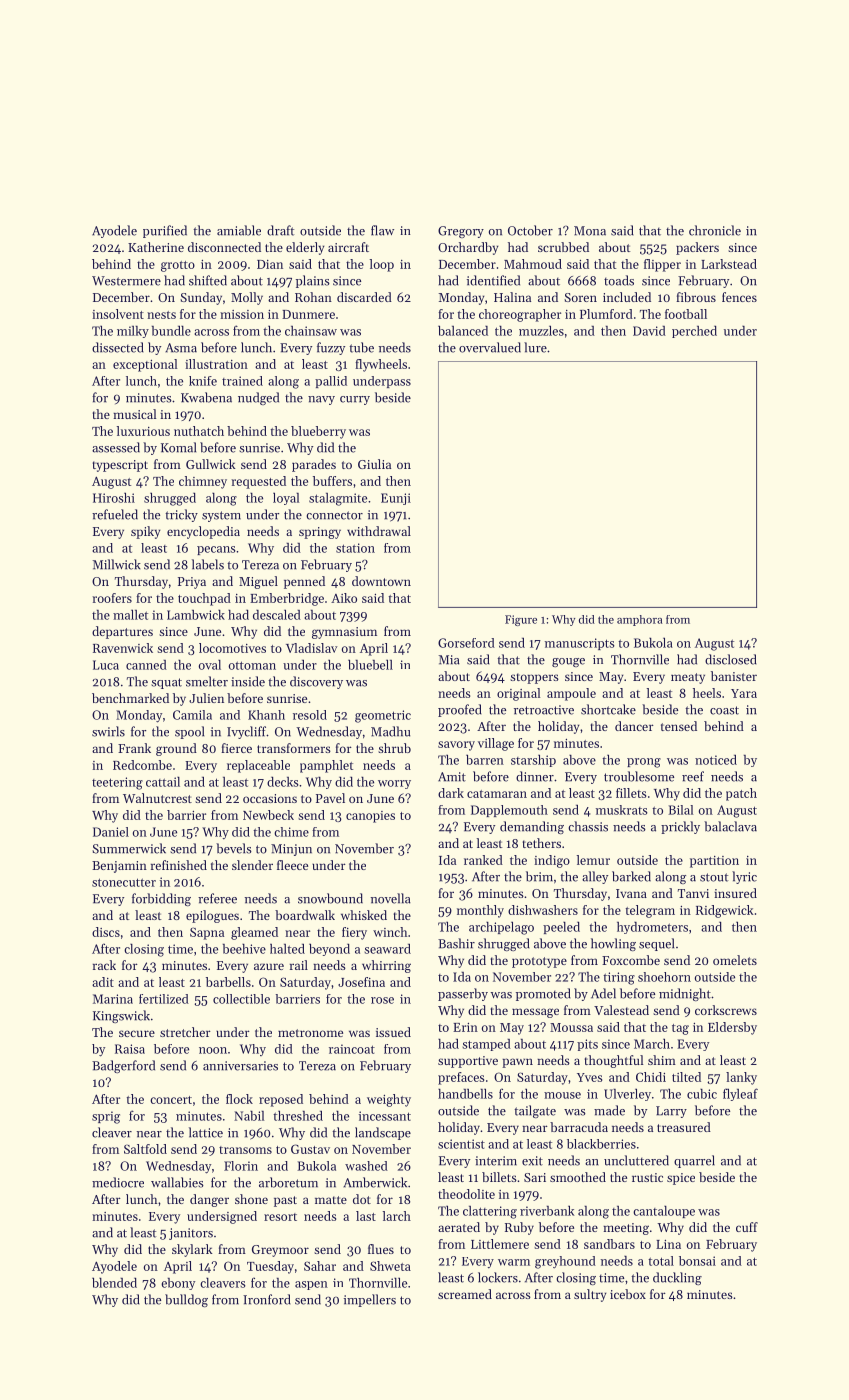 This screenshot has width=849, height=1400. Describe the element at coordinates (232, 648) in the screenshot. I see `locomotives` at that location.
